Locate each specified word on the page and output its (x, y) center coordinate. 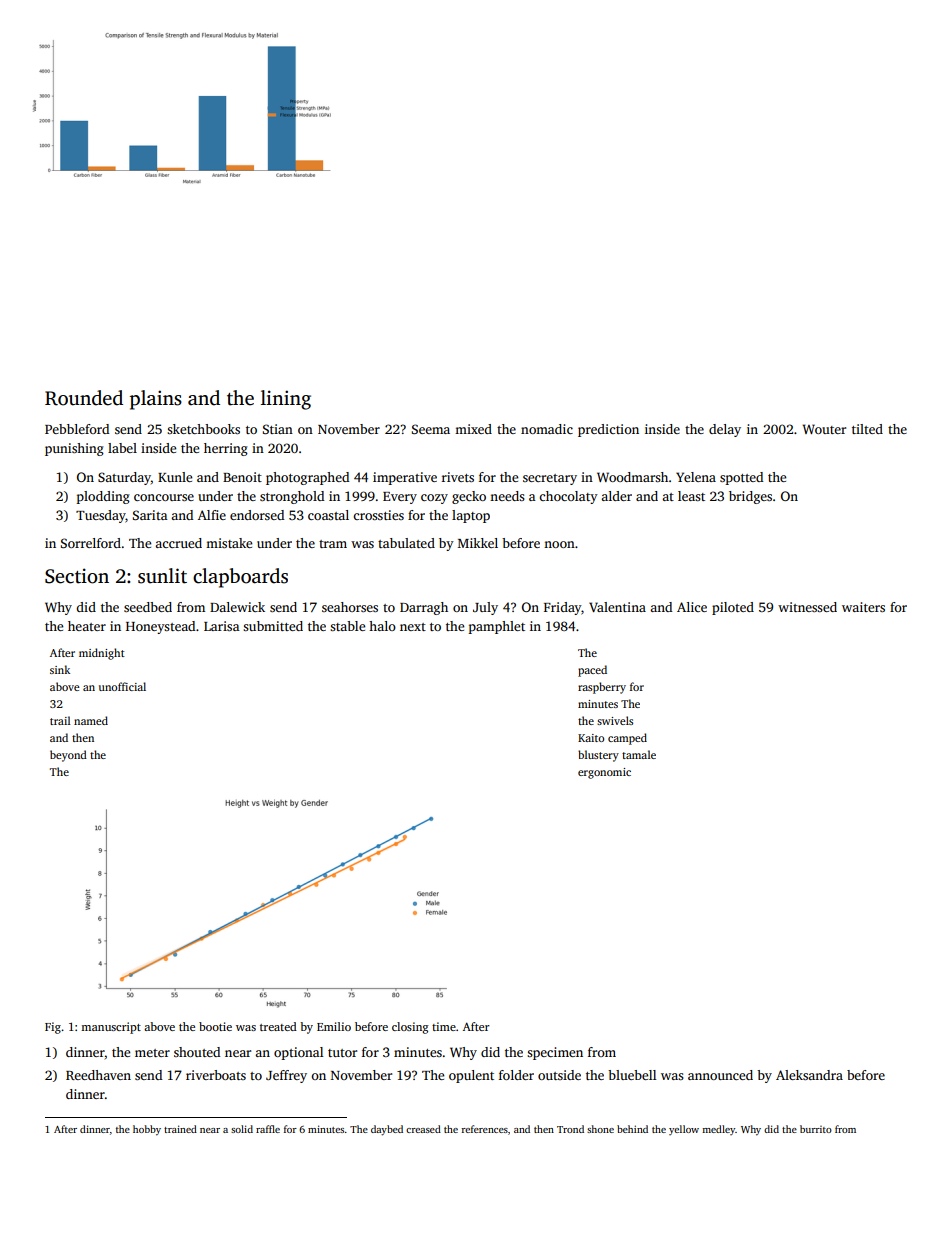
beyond (68, 756)
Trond (570, 1129)
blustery (598, 756)
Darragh (424, 608)
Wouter (824, 429)
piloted (733, 608)
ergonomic (604, 773)
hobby (147, 1130)
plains (156, 400)
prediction (608, 430)
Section (77, 576)
